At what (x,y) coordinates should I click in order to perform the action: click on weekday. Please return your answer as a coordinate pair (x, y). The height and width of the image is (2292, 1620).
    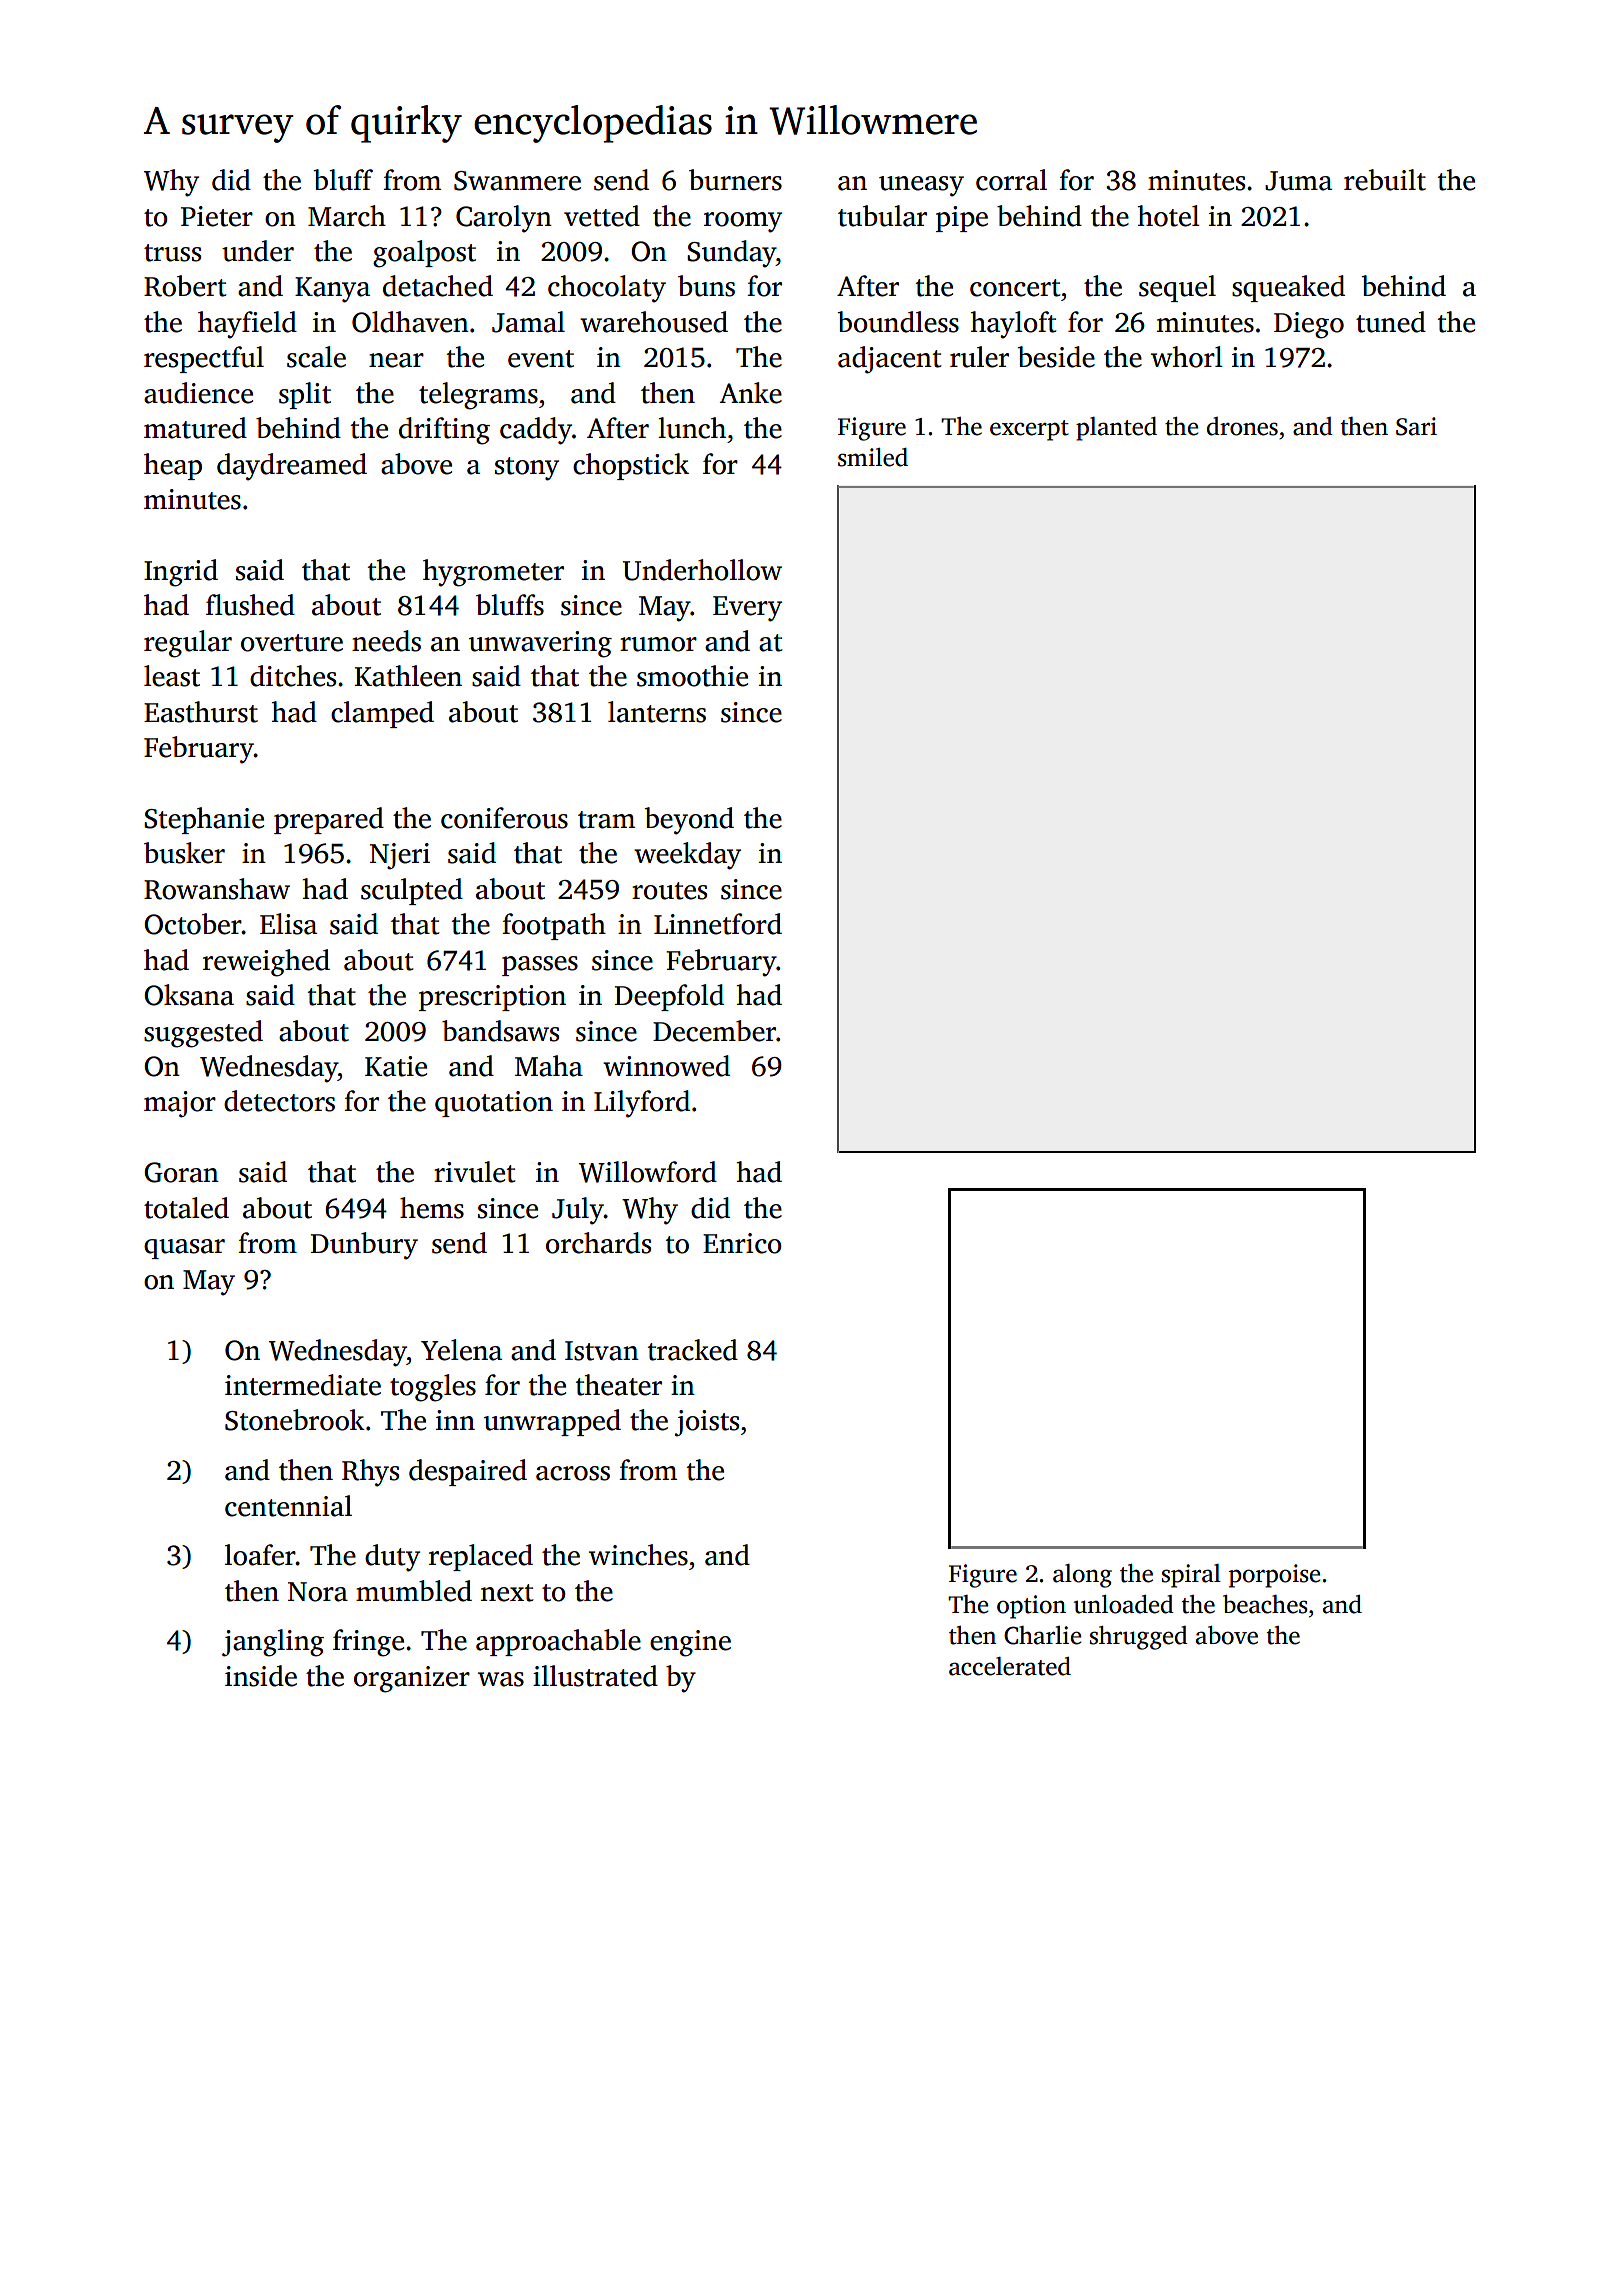
    Looking at the image, I should click on (687, 856).
